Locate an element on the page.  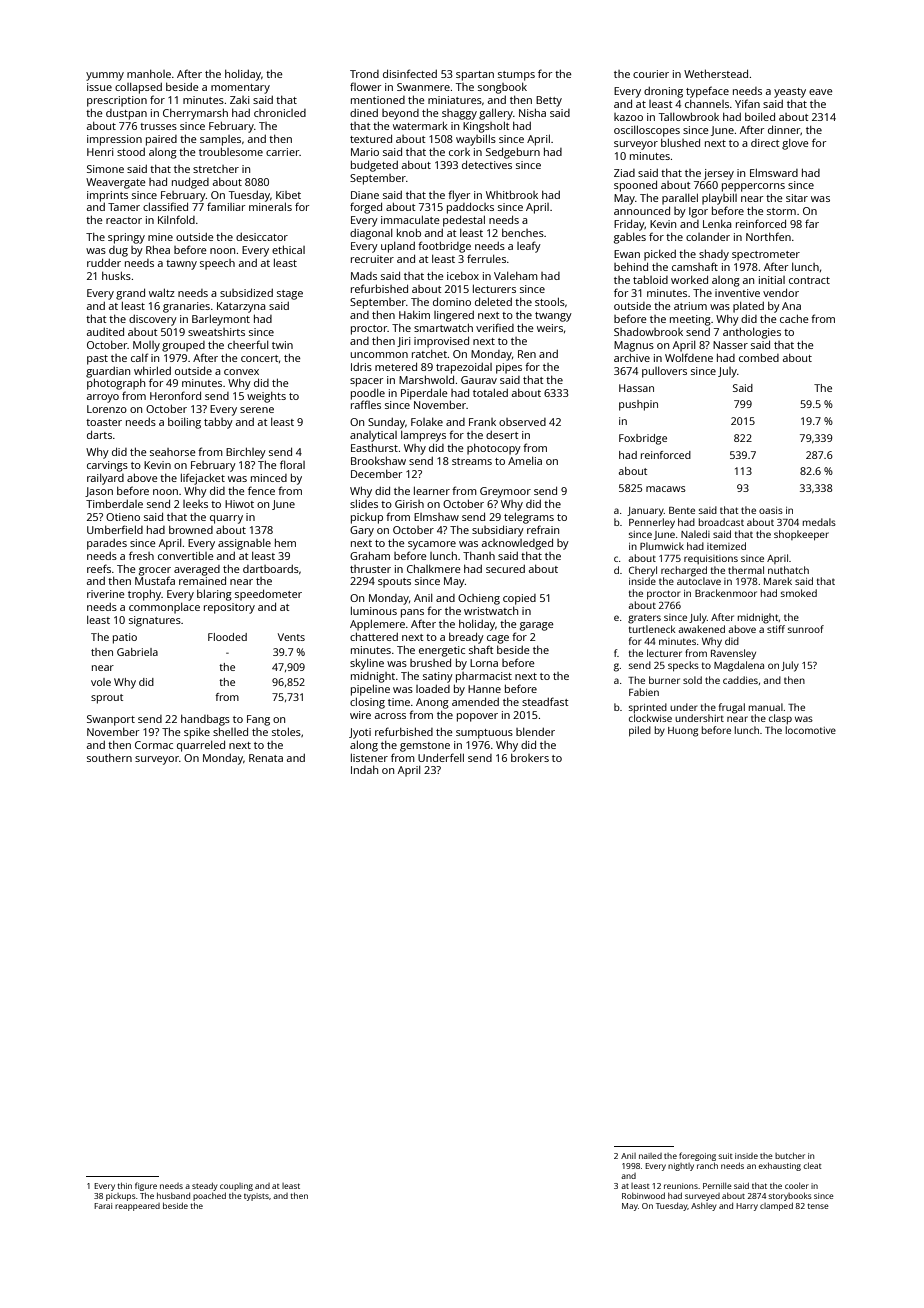
Mads is located at coordinates (364, 276).
